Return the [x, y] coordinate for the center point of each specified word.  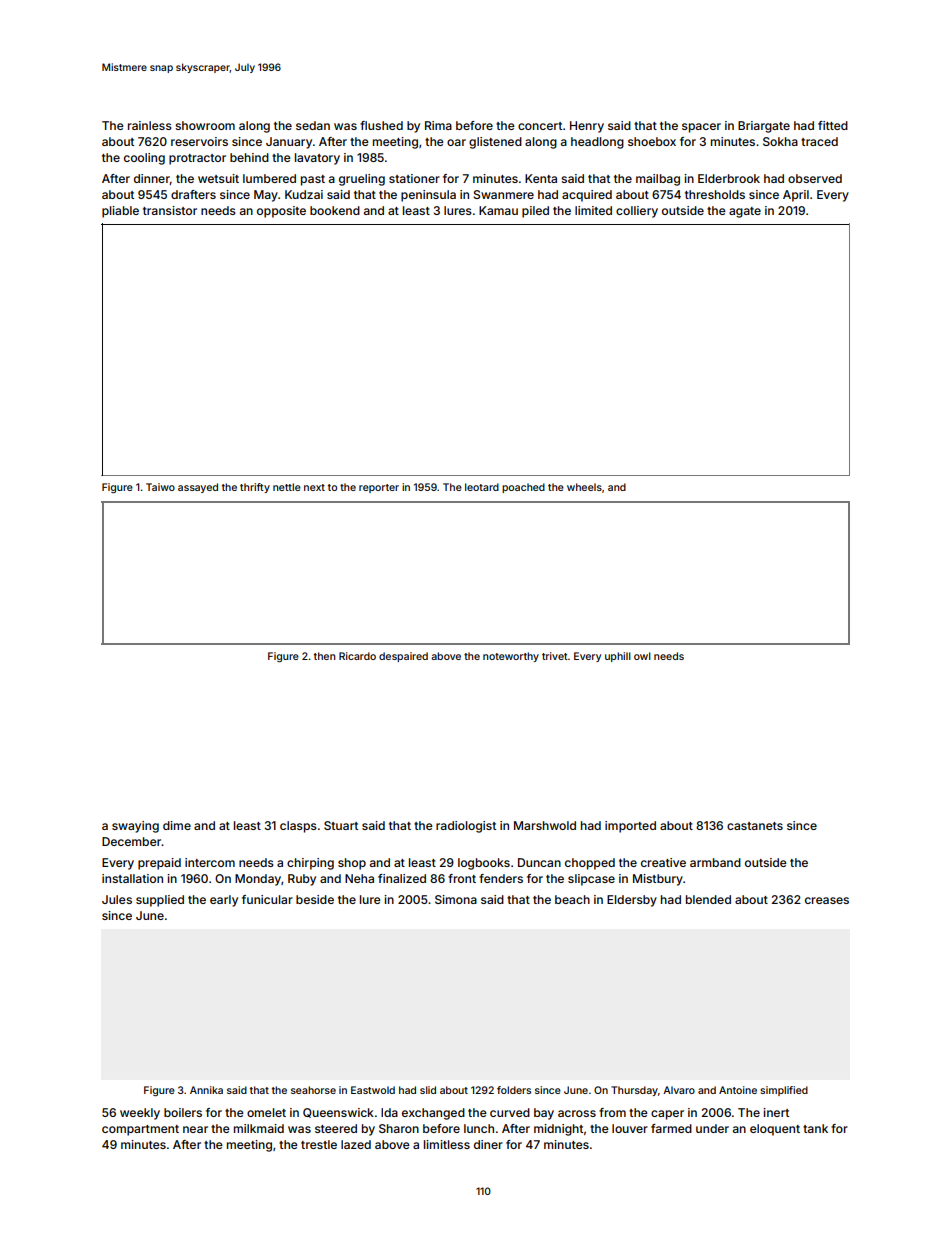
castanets [755, 826]
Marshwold [545, 825]
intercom [210, 862]
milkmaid [259, 1128]
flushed [381, 125]
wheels [584, 487]
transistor [170, 210]
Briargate [764, 127]
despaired [403, 657]
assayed [198, 488]
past [313, 180]
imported [630, 827]
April [796, 196]
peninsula [428, 196]
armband [715, 862]
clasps [298, 827]
